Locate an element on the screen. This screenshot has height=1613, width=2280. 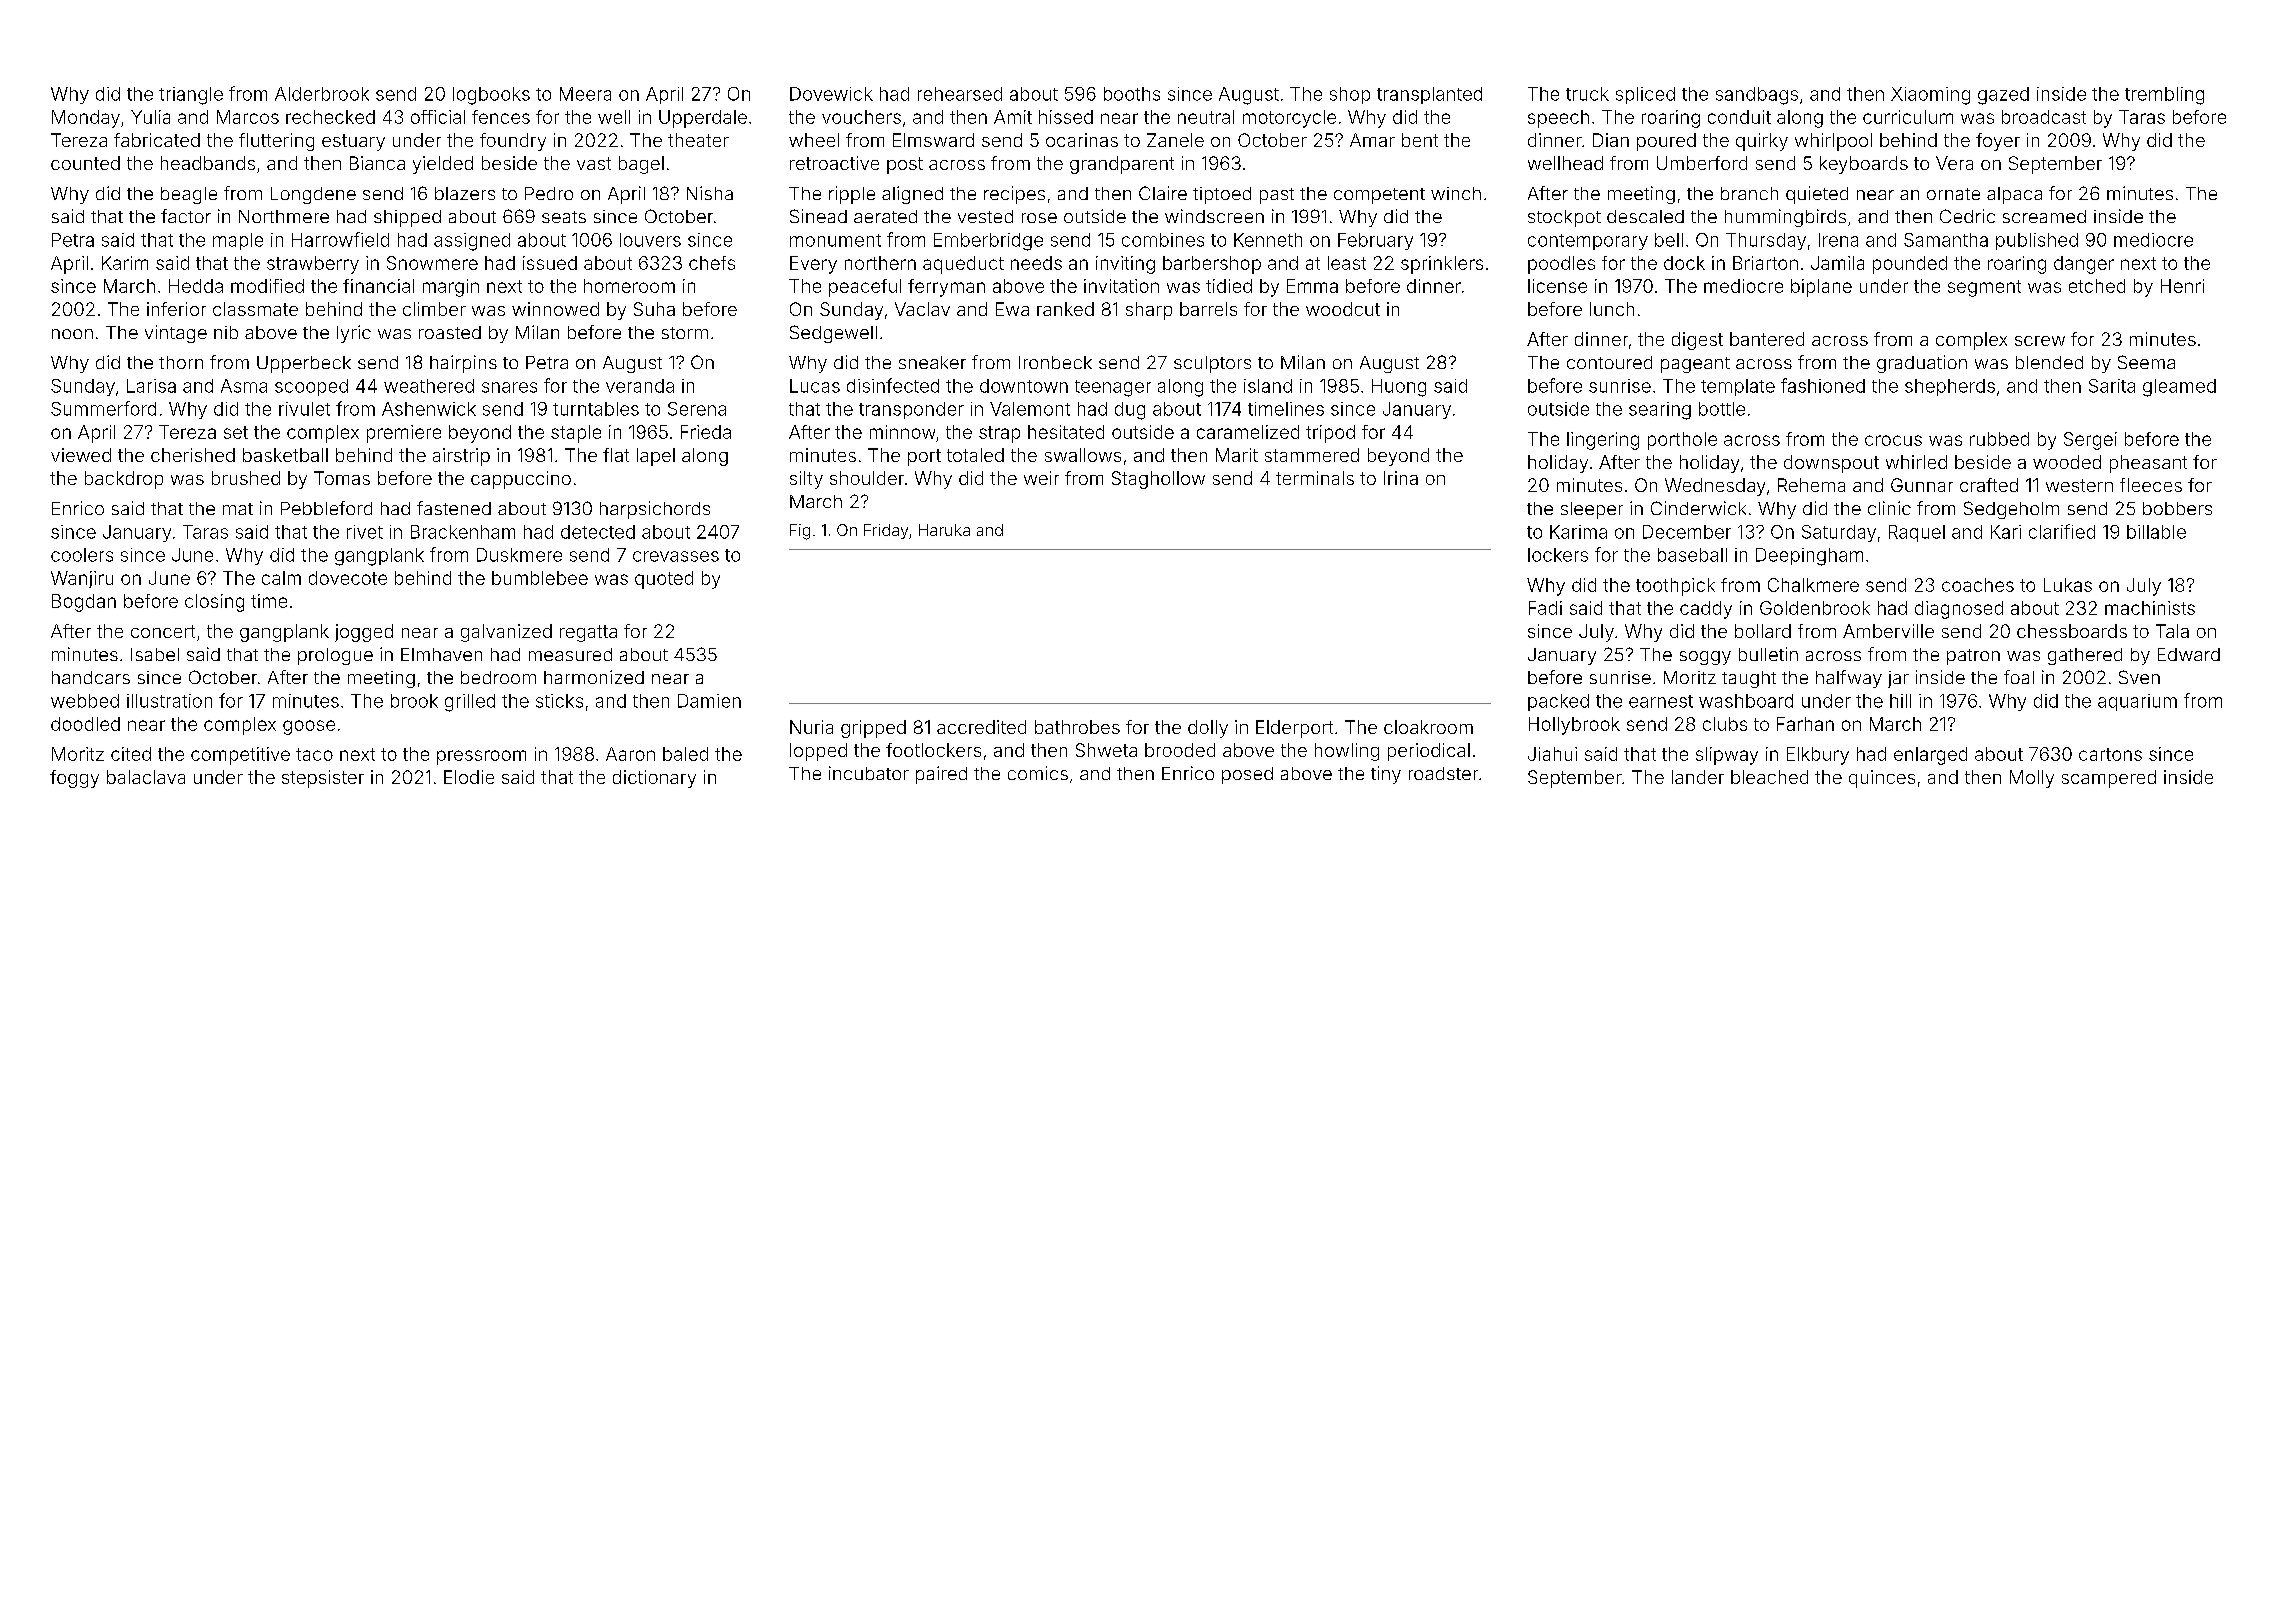
contoured is located at coordinates (1609, 362).
